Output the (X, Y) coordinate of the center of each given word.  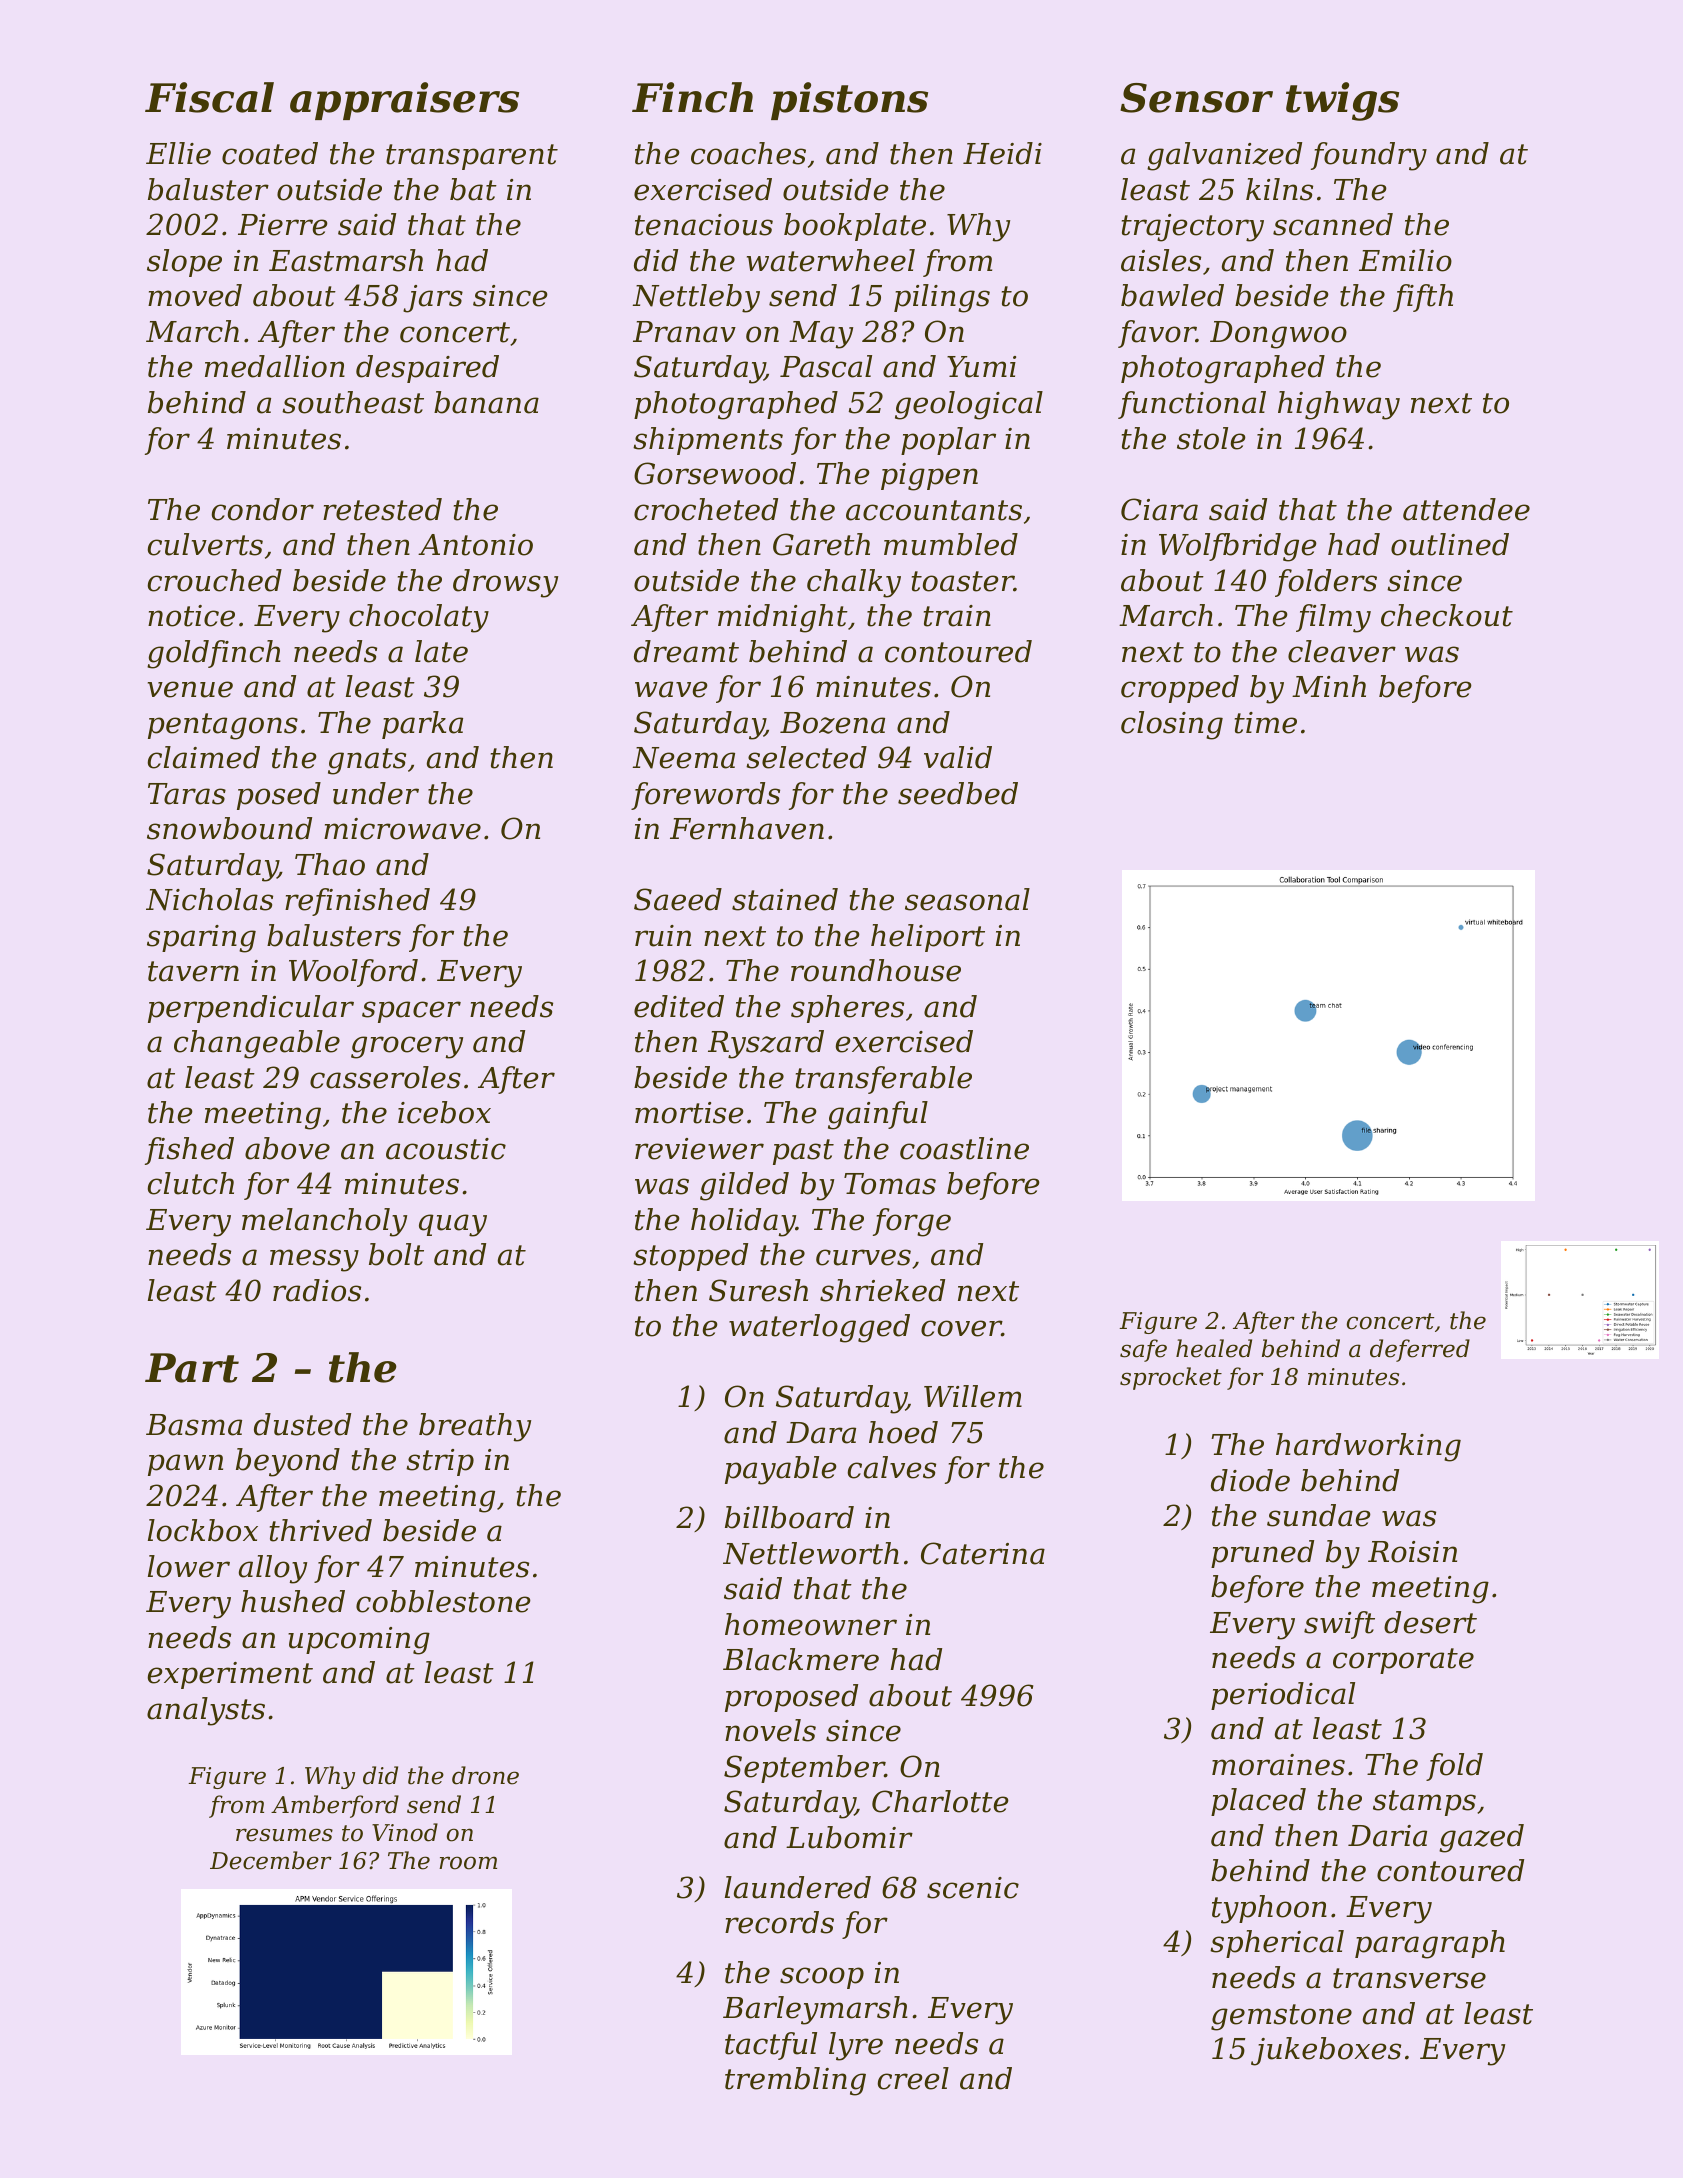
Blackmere (801, 1659)
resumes (284, 1835)
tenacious (704, 225)
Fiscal (209, 97)
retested (382, 509)
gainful (878, 1115)
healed (1214, 1348)
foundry (1369, 156)
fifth (1423, 298)
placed (1258, 1802)
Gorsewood (715, 473)
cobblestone (443, 1601)
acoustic (446, 1149)
